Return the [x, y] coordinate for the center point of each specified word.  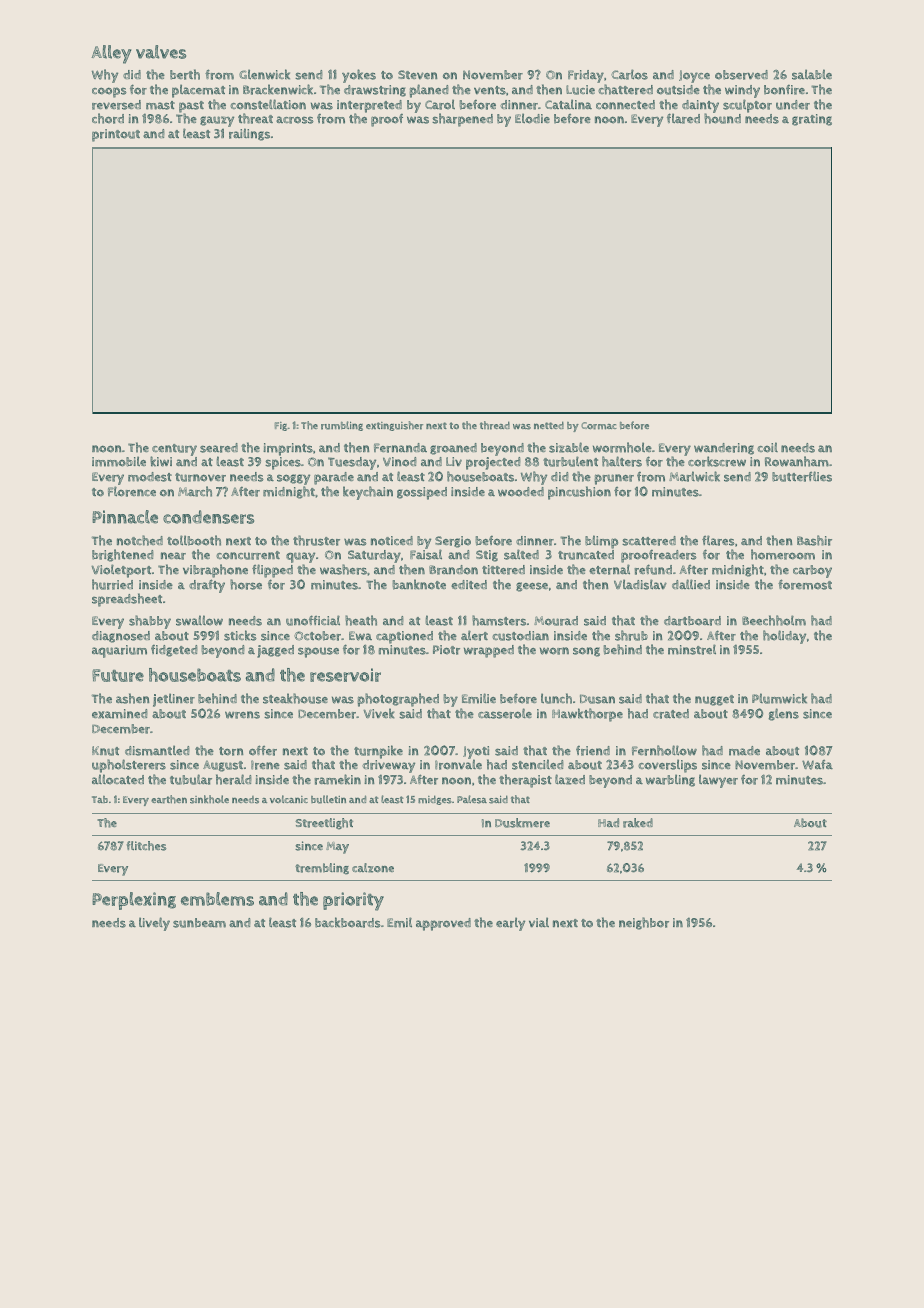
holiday [784, 637]
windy [742, 91]
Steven [417, 74]
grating [812, 120]
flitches [146, 846]
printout [116, 135]
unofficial [313, 620]
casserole [505, 713]
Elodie [532, 118]
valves [161, 52]
